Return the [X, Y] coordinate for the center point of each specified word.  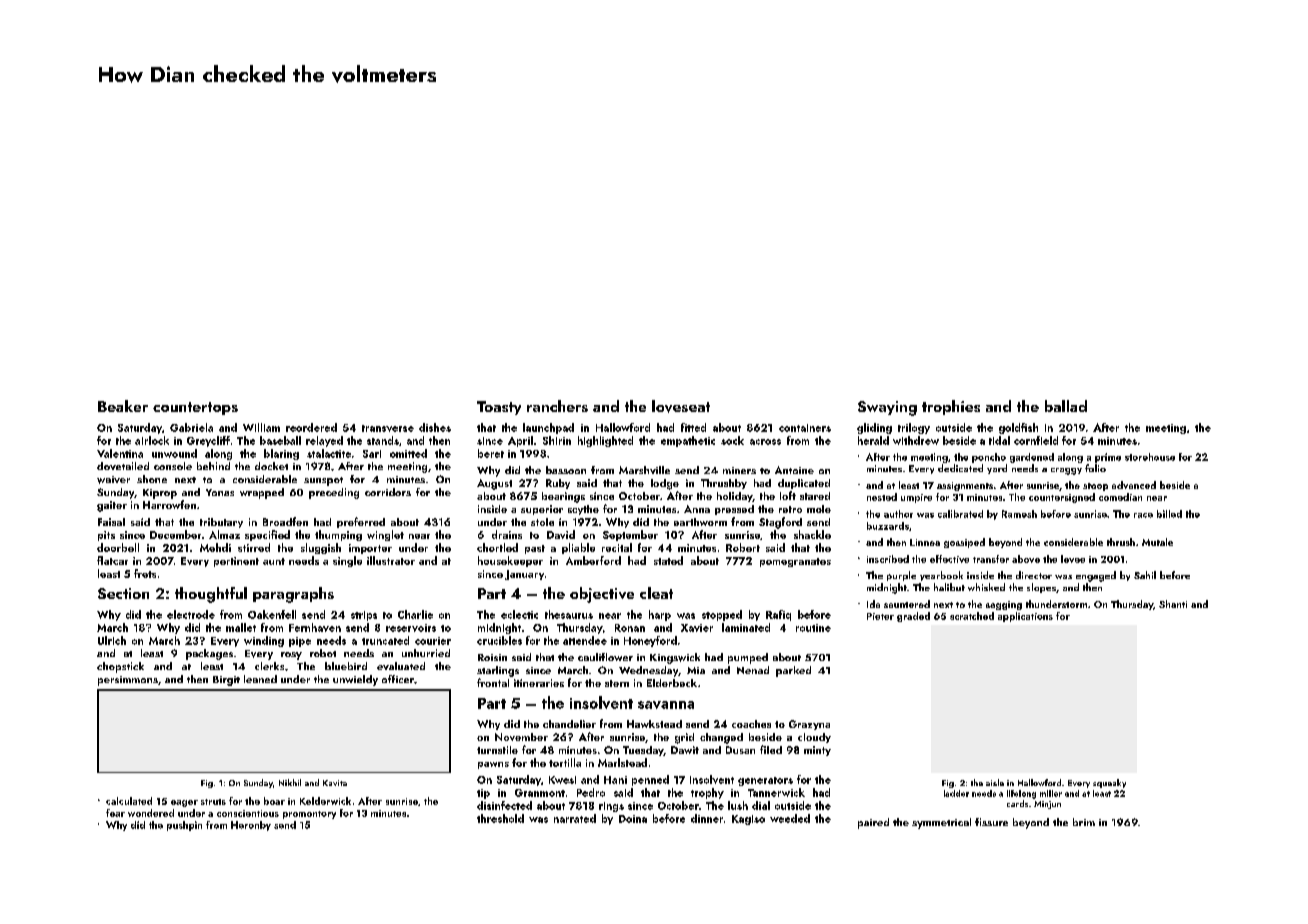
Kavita [335, 783]
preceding [334, 493]
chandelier [569, 724]
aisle [995, 782]
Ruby [558, 484]
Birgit [226, 681]
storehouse [1150, 457]
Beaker [123, 406]
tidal [999, 440]
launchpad [548, 428]
